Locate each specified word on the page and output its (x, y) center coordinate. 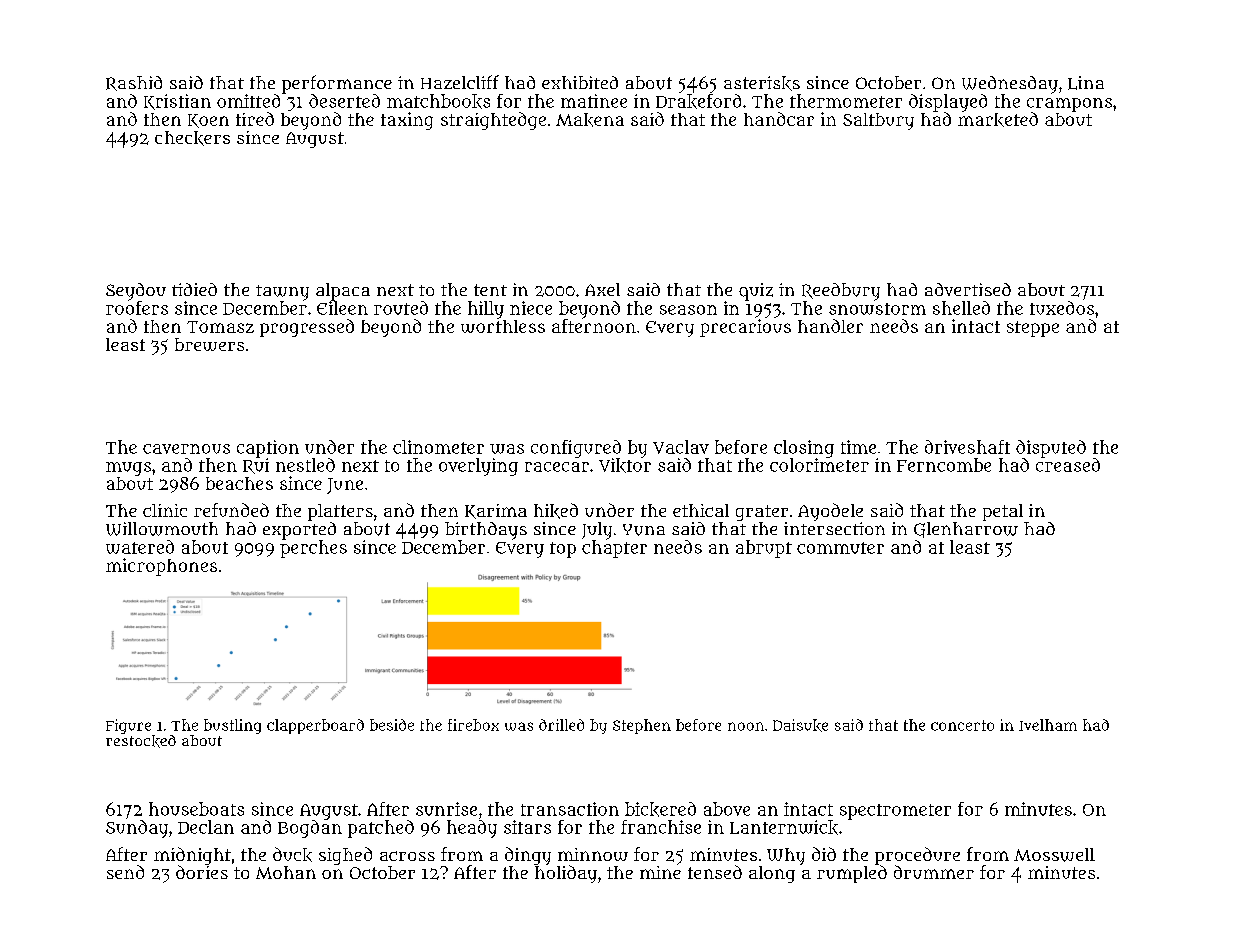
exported (299, 531)
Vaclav (681, 447)
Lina (1086, 83)
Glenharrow (966, 530)
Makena (590, 120)
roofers (137, 308)
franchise (661, 827)
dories (202, 872)
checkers (192, 138)
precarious (745, 328)
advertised (968, 289)
